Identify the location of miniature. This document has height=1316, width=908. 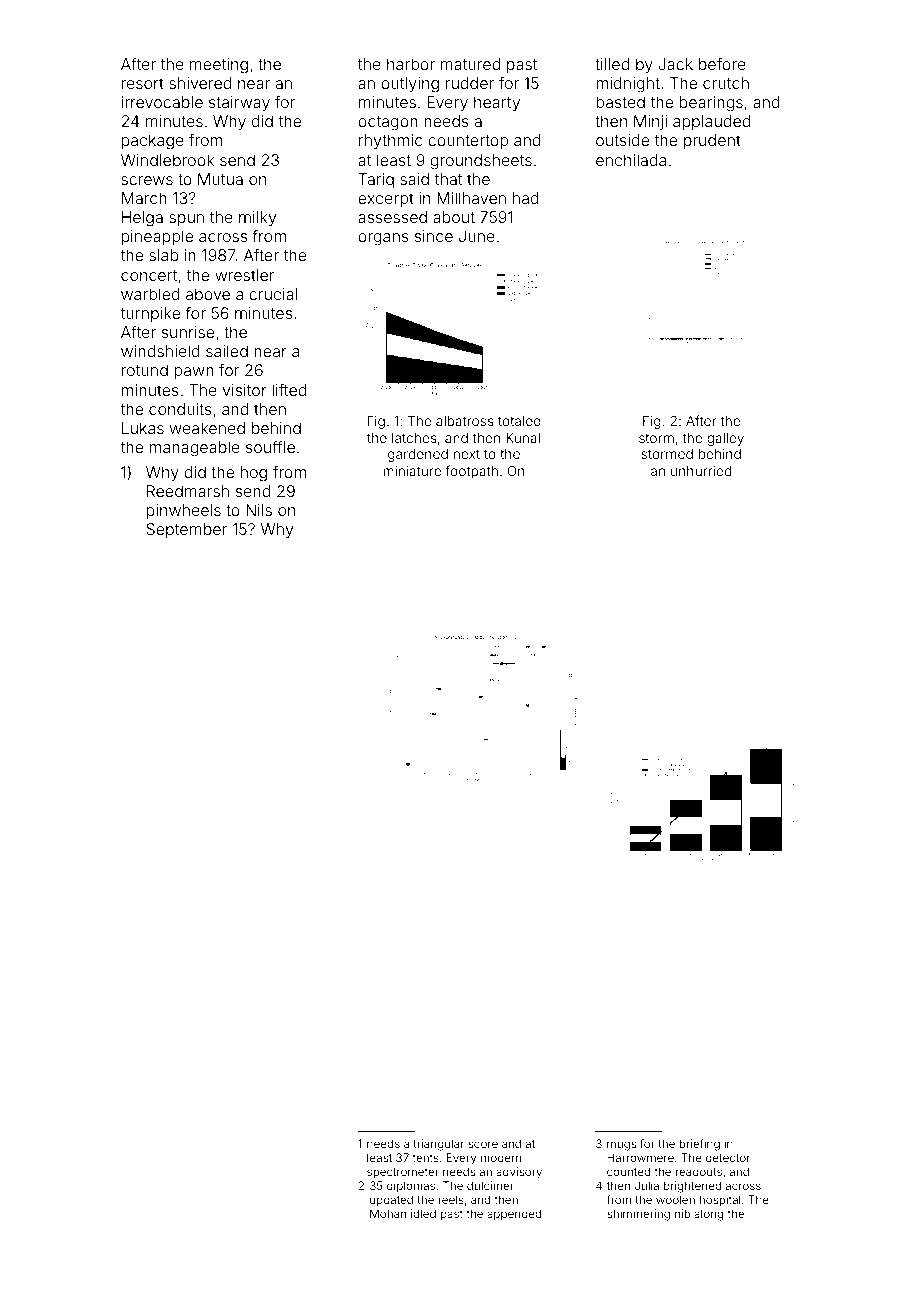
(412, 471).
